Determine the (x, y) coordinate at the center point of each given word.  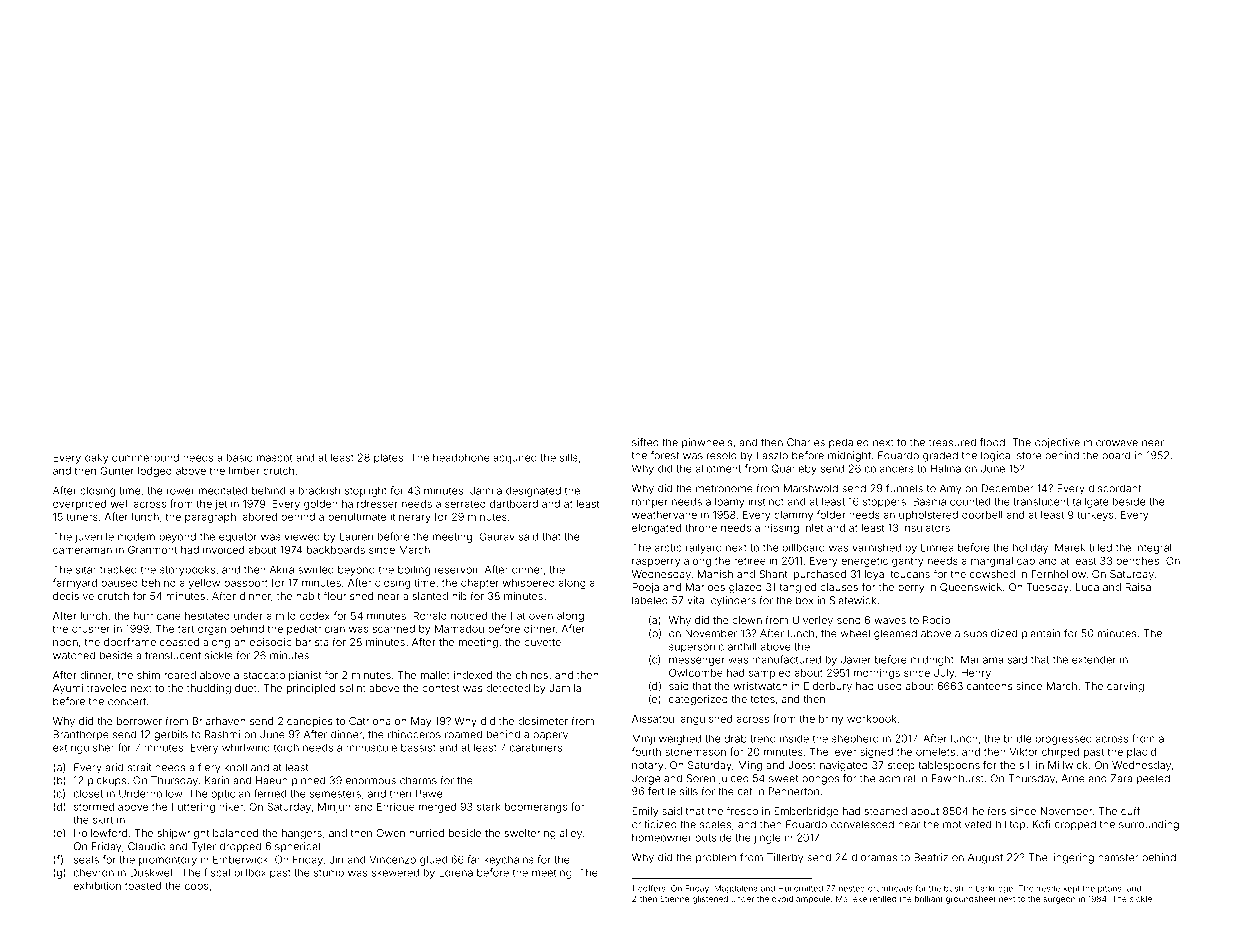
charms (418, 780)
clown (747, 620)
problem (716, 858)
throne (701, 528)
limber (244, 471)
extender (1094, 660)
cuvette (542, 642)
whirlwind (246, 747)
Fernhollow (1059, 574)
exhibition (97, 886)
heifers (989, 811)
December (1008, 488)
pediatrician (316, 630)
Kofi (1041, 824)
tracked (118, 570)
